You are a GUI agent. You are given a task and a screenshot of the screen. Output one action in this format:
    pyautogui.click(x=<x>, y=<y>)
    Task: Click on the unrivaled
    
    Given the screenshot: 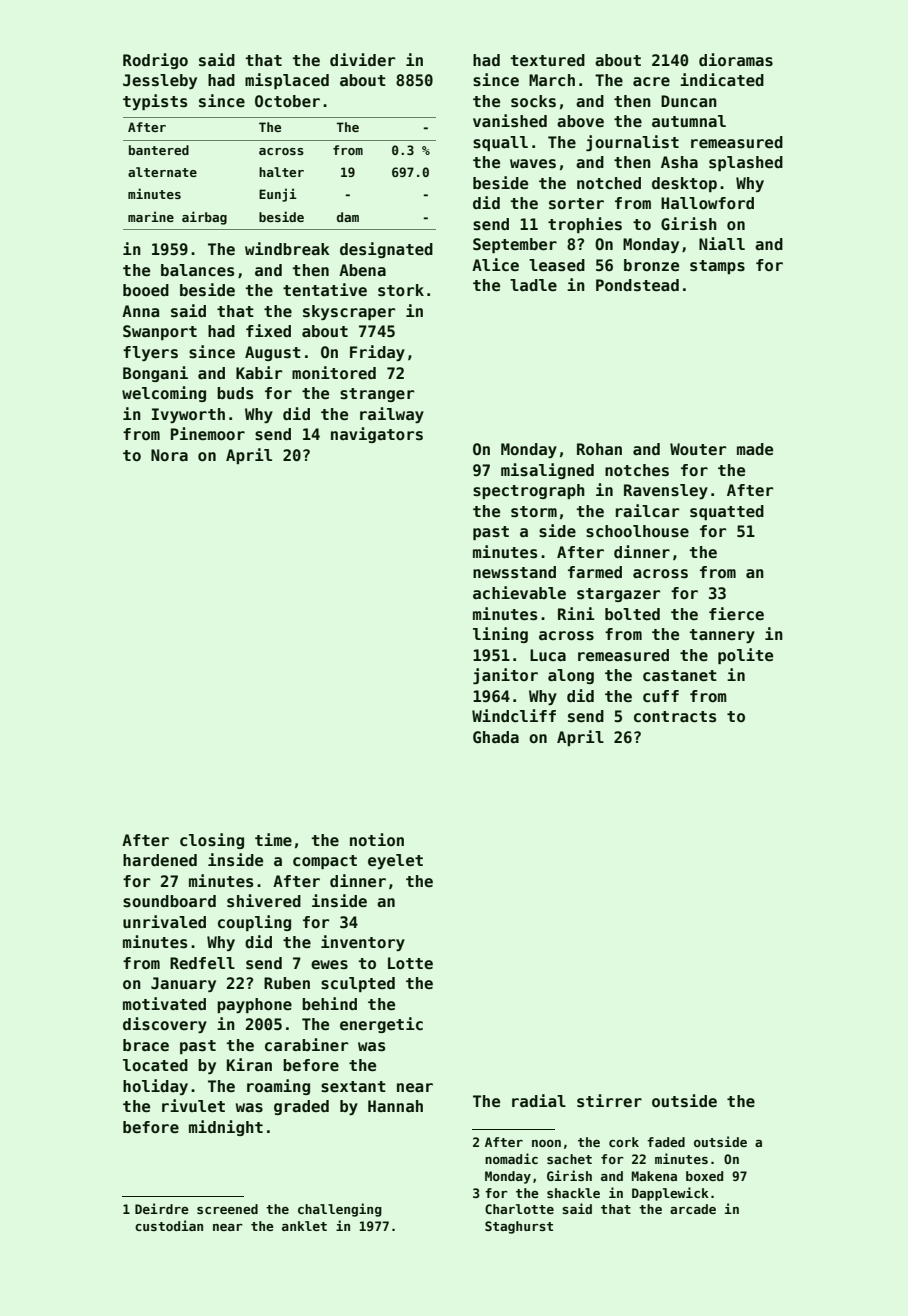 What is the action you would take?
    pyautogui.click(x=164, y=922)
